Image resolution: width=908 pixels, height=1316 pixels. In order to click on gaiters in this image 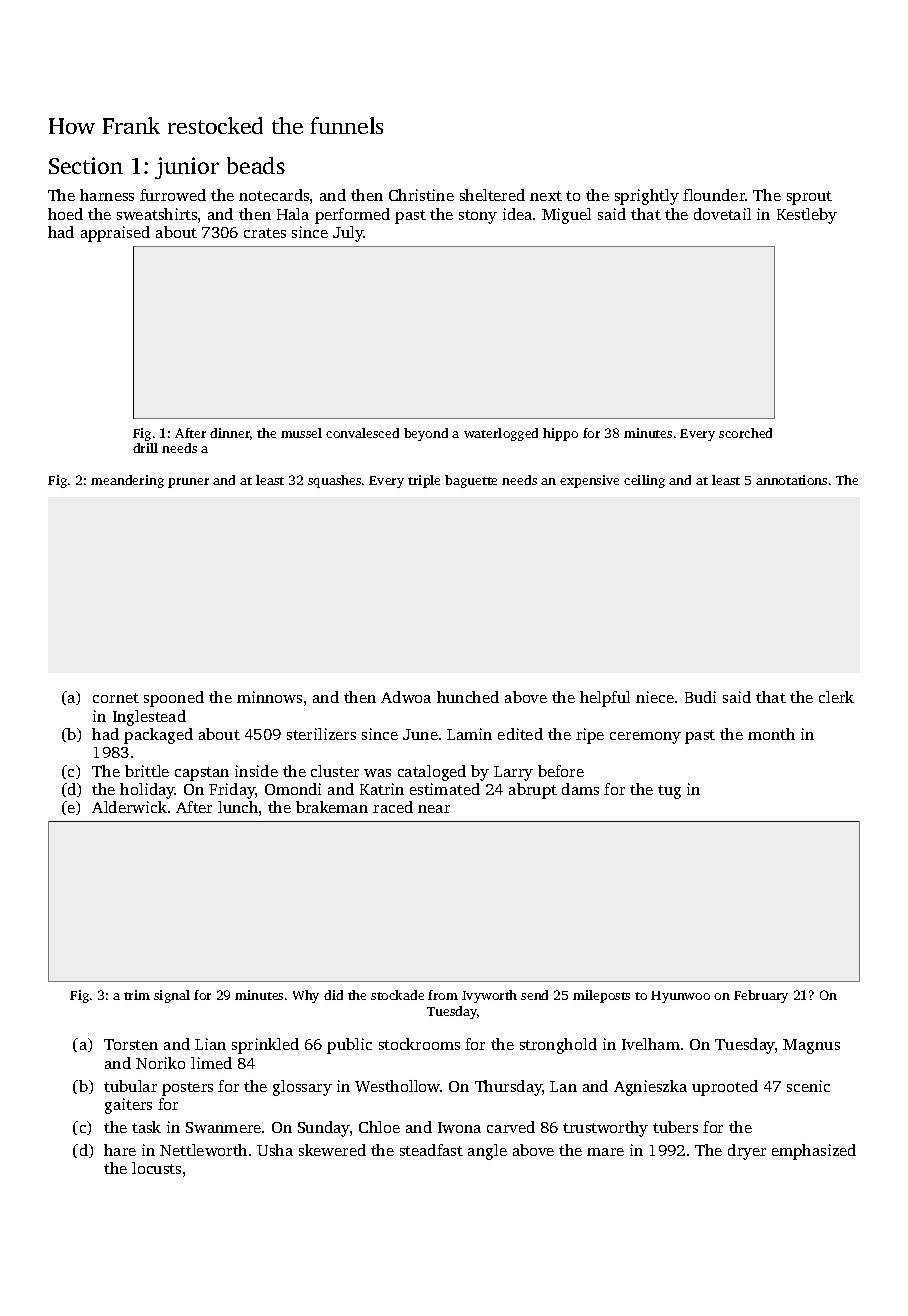, I will do `click(128, 1106)`.
